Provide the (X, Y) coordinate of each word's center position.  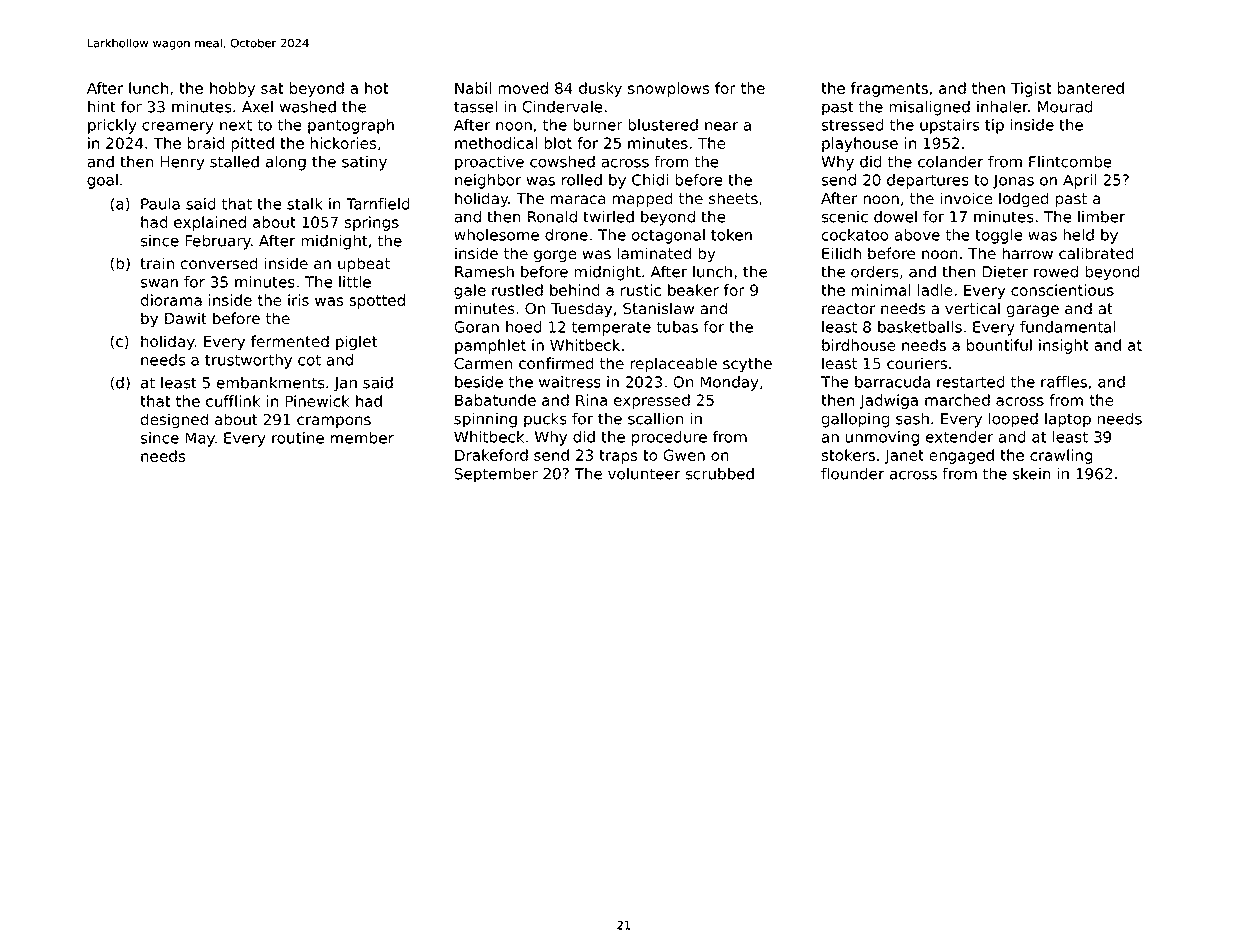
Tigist (1031, 89)
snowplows (668, 89)
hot (376, 88)
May (200, 439)
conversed (219, 263)
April (1080, 181)
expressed (651, 401)
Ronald (552, 216)
